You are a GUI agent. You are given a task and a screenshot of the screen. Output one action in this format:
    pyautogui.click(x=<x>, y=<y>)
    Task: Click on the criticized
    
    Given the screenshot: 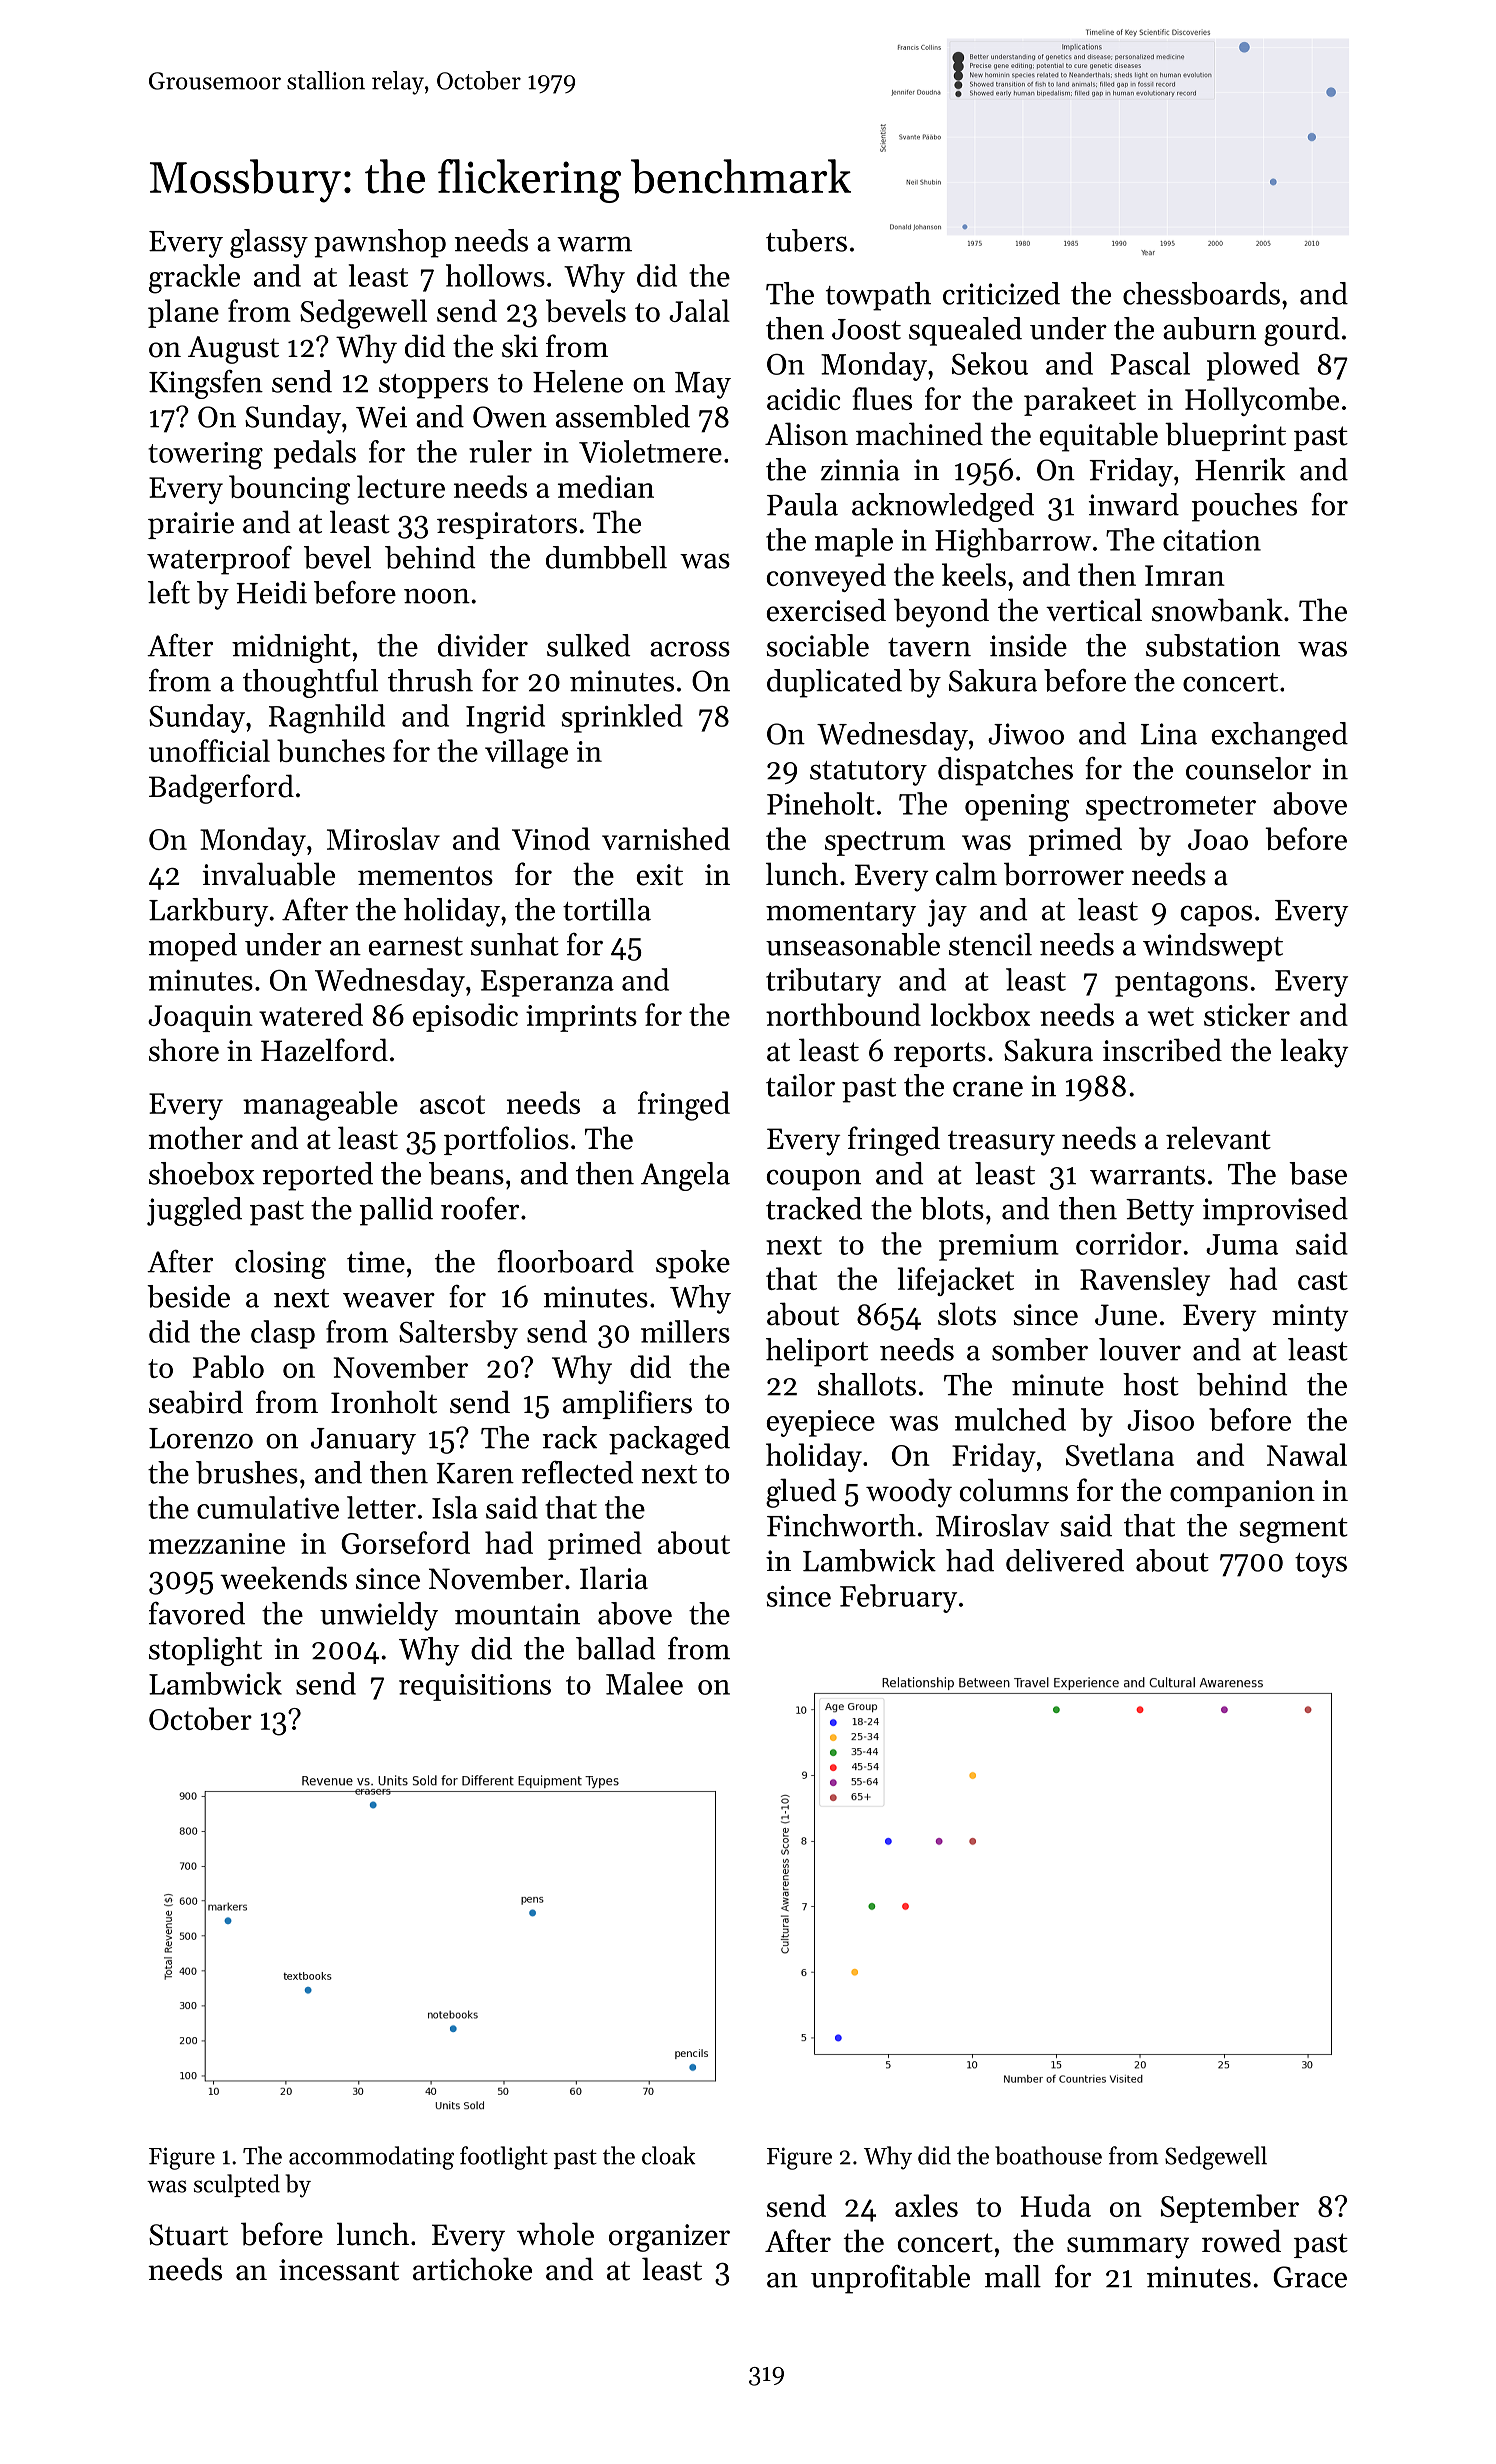 What is the action you would take?
    pyautogui.click(x=1001, y=293)
